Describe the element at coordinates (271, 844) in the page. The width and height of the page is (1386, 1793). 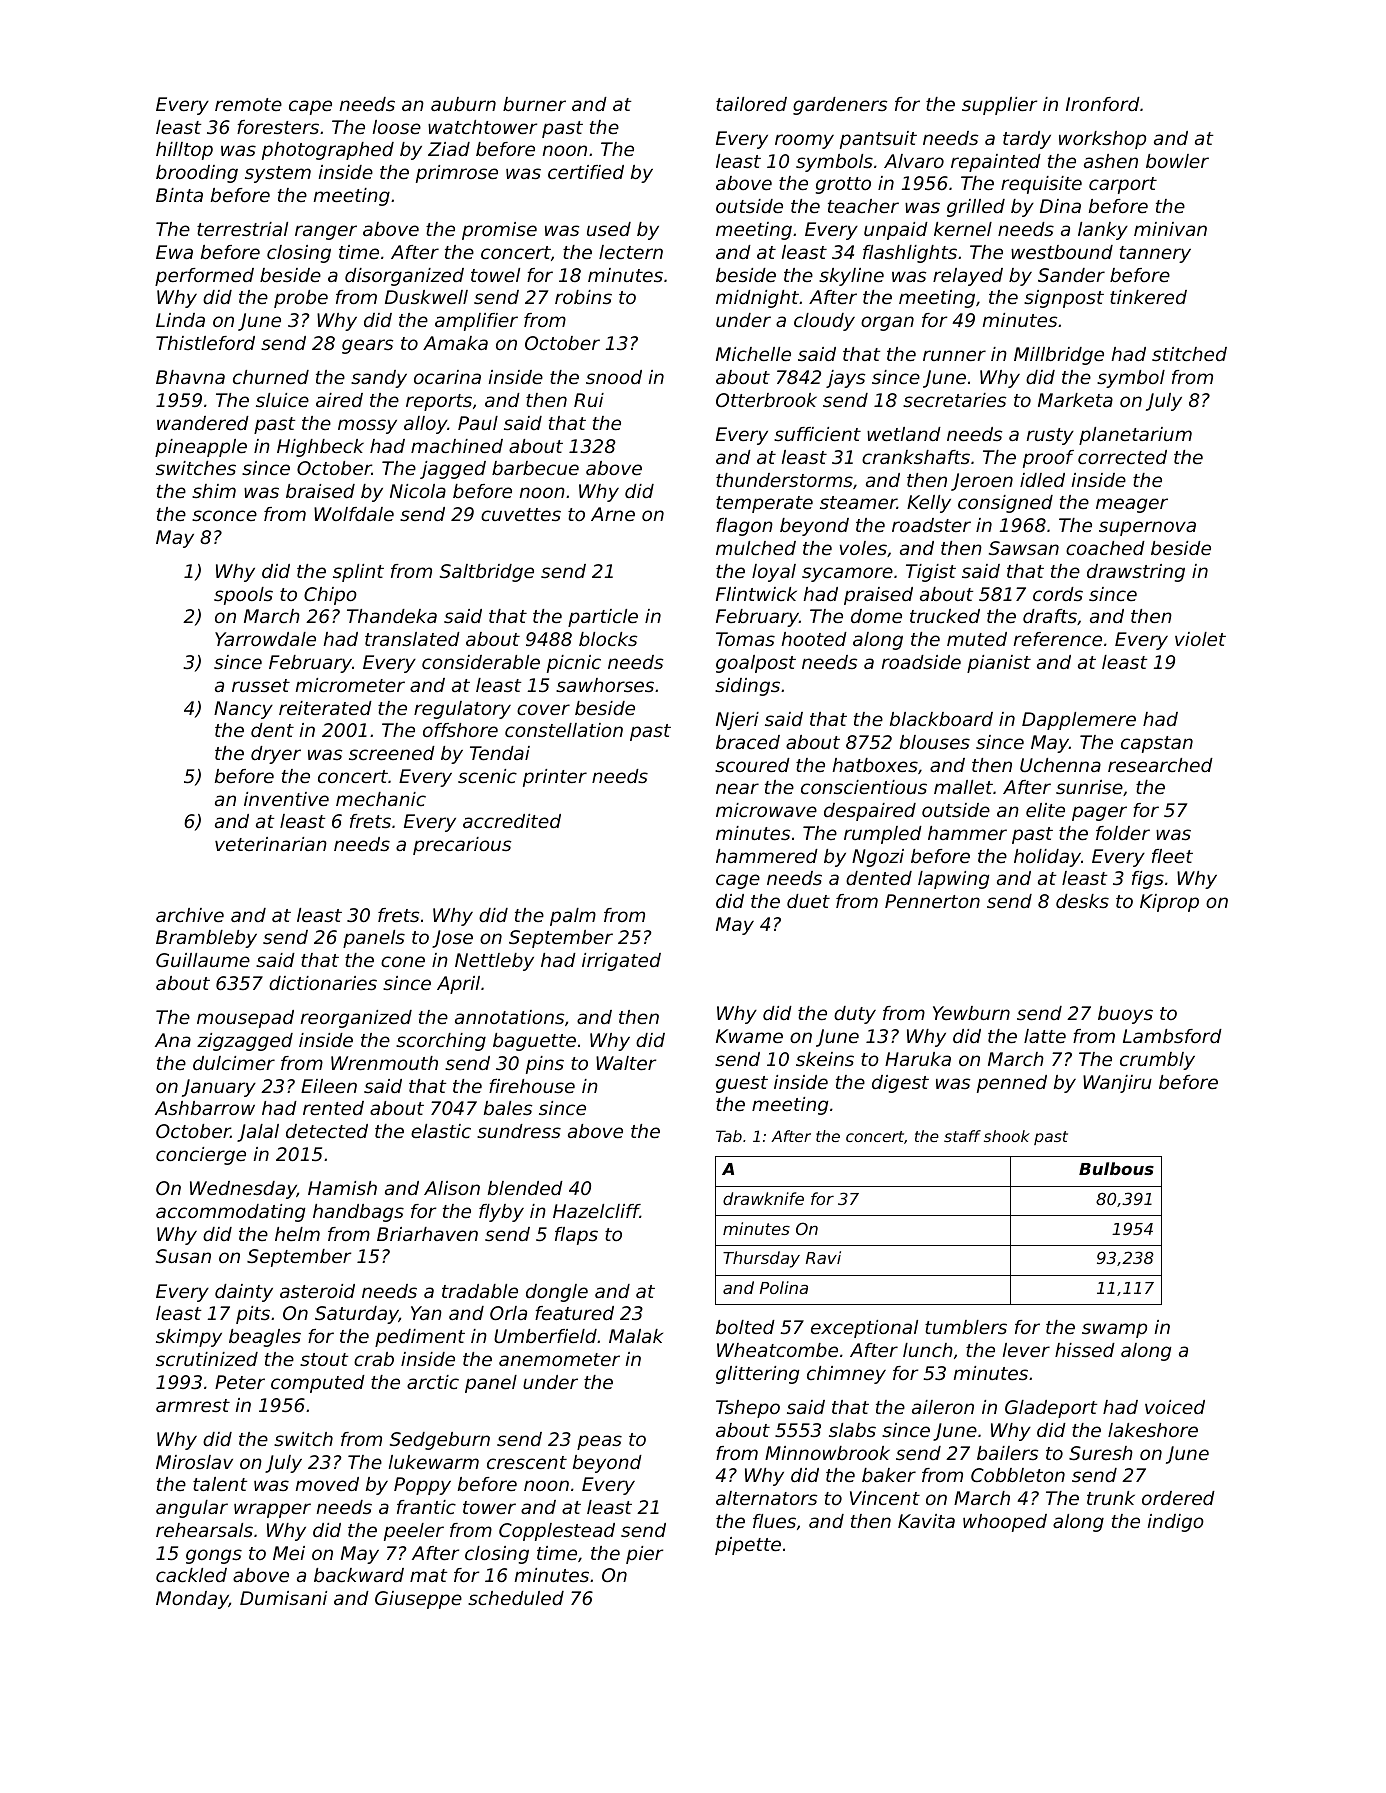
I see `veterinarian` at that location.
